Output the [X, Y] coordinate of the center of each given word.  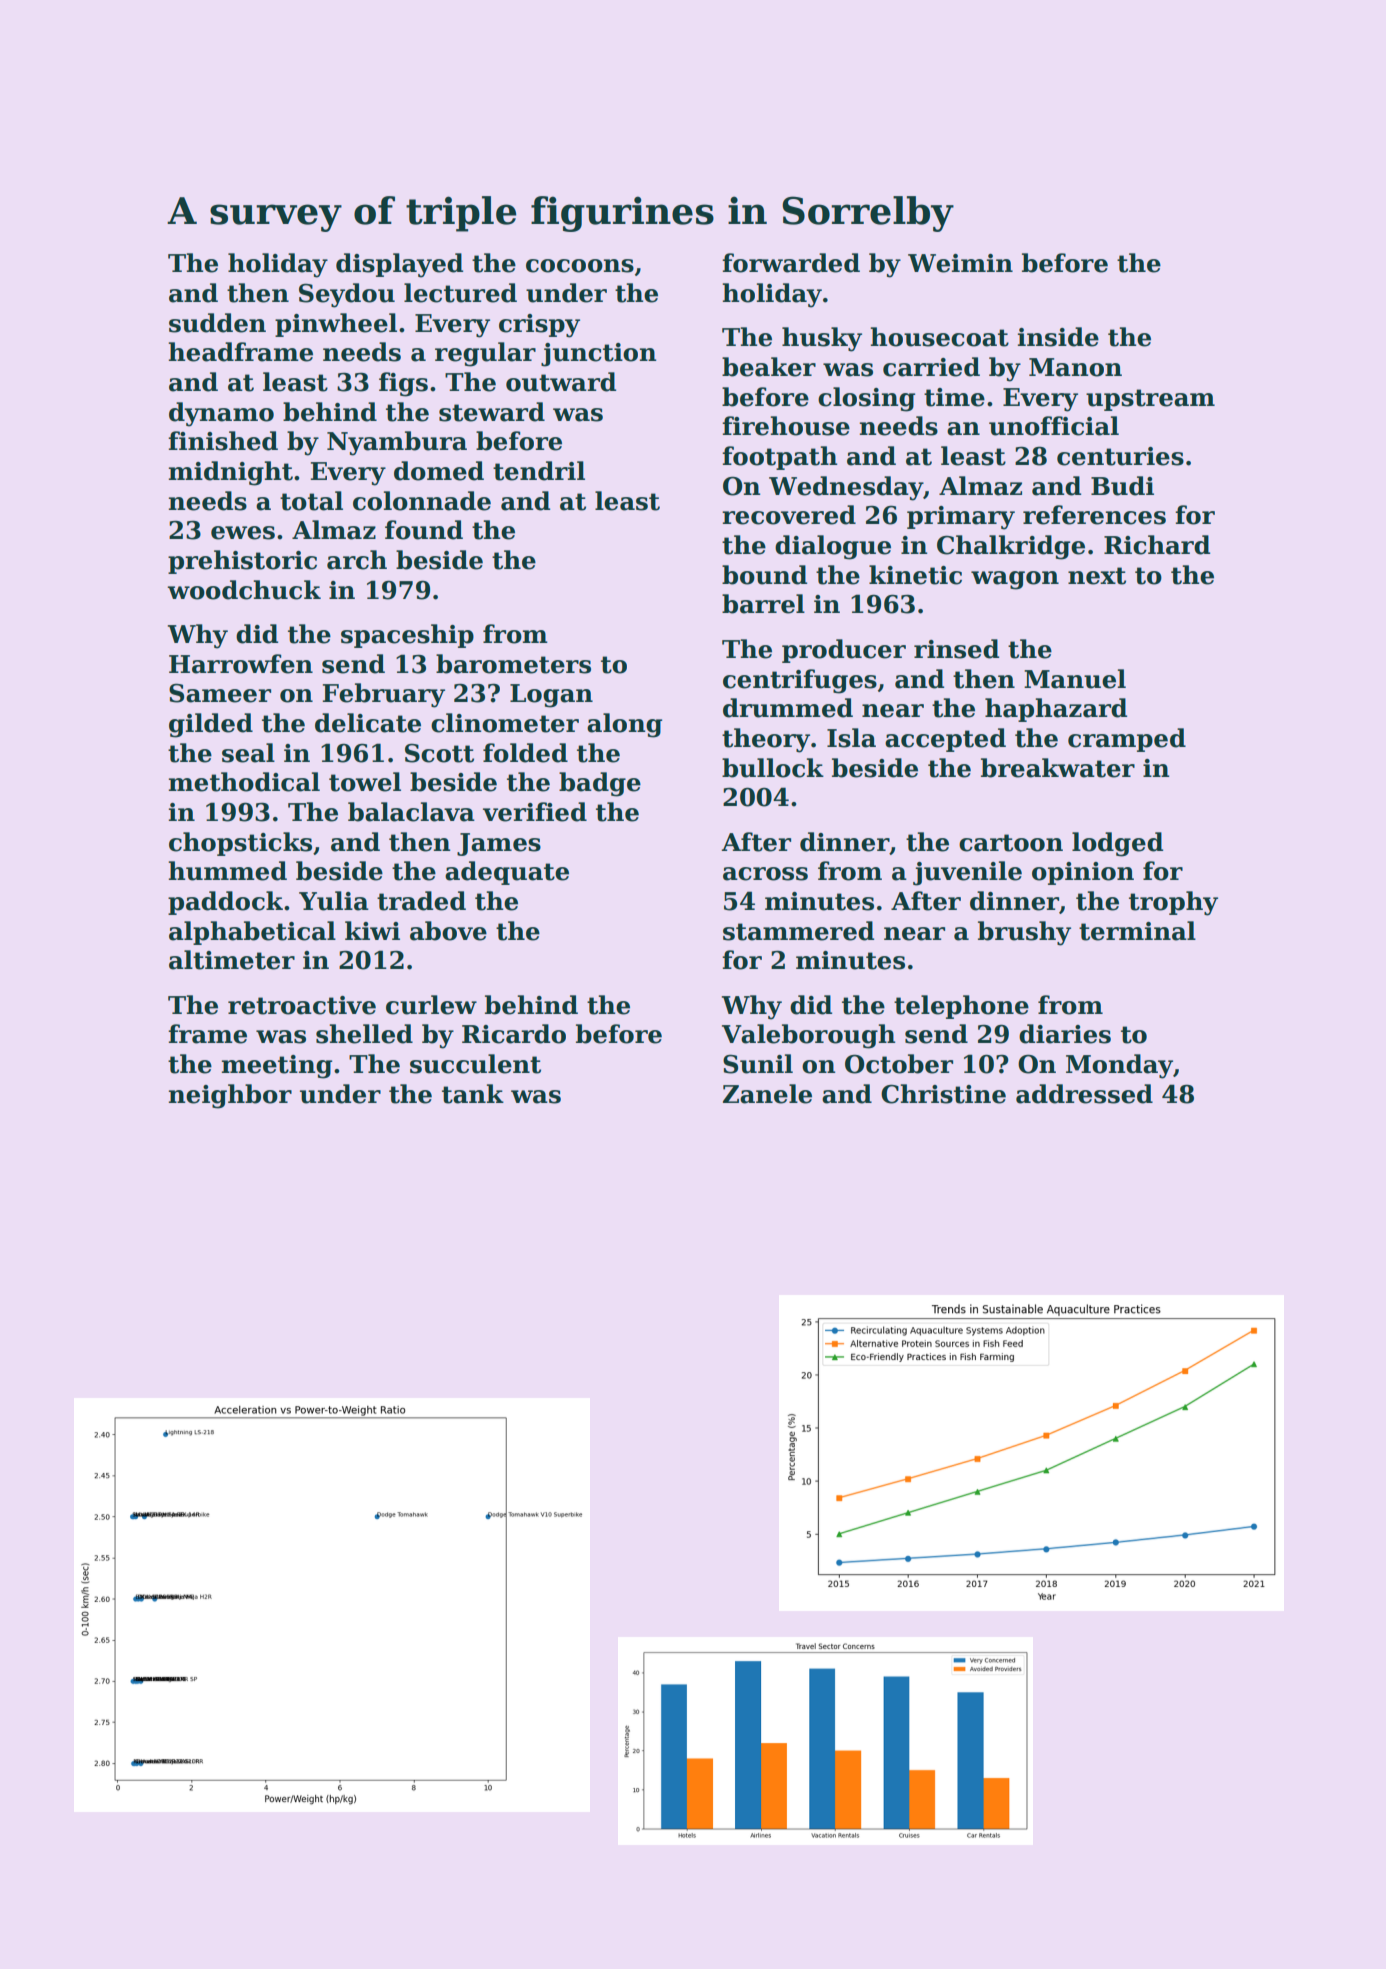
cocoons [580, 266]
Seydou [347, 295]
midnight [231, 473]
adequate [507, 873]
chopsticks [240, 844]
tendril [539, 471]
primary [961, 518]
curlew [431, 1005]
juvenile [967, 873]
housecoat [939, 337]
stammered [798, 931]
